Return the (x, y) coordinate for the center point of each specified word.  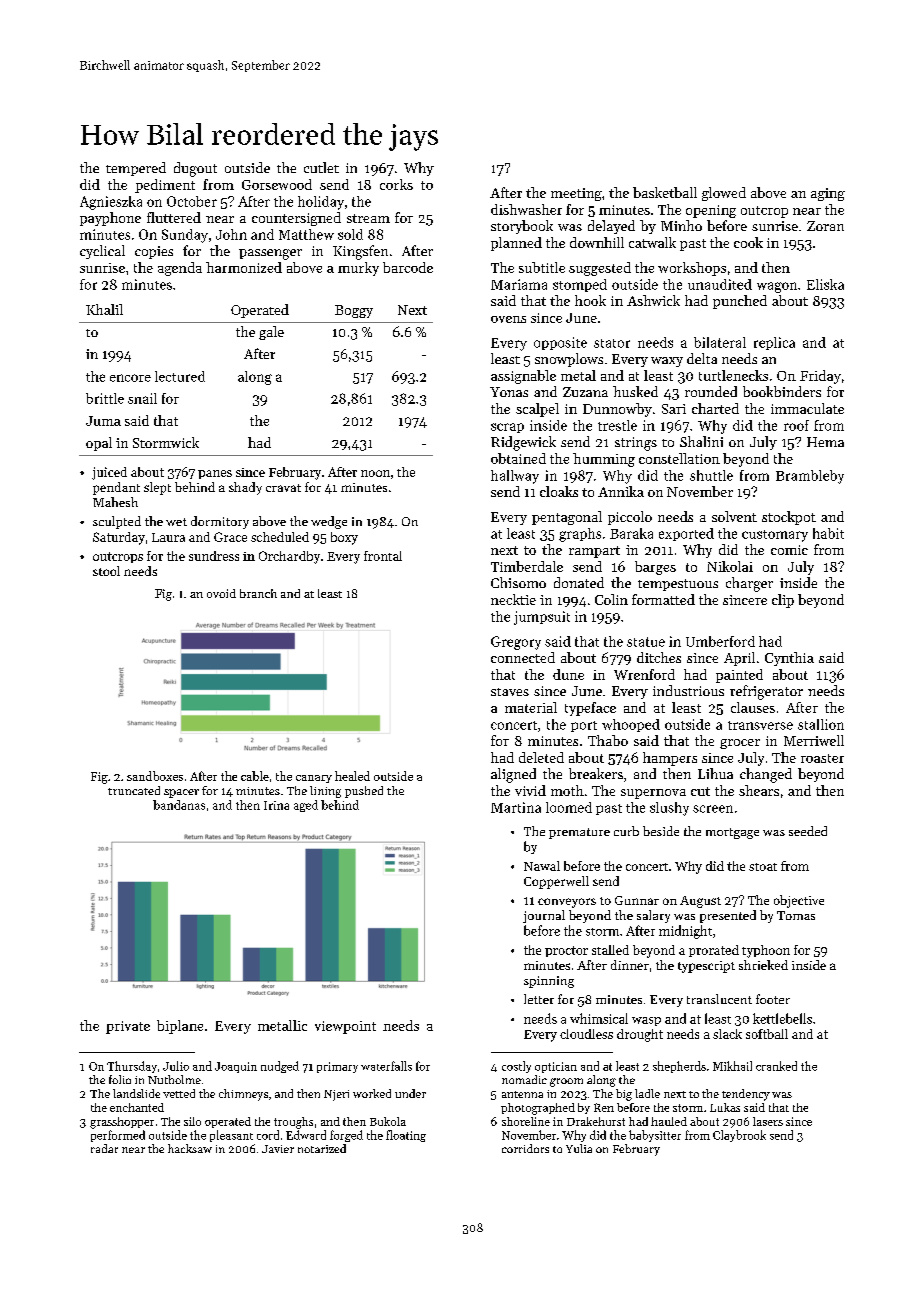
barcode (408, 267)
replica (774, 343)
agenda (180, 269)
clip (783, 601)
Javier (278, 1149)
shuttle (711, 475)
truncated (134, 790)
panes (215, 474)
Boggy (354, 311)
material (531, 707)
